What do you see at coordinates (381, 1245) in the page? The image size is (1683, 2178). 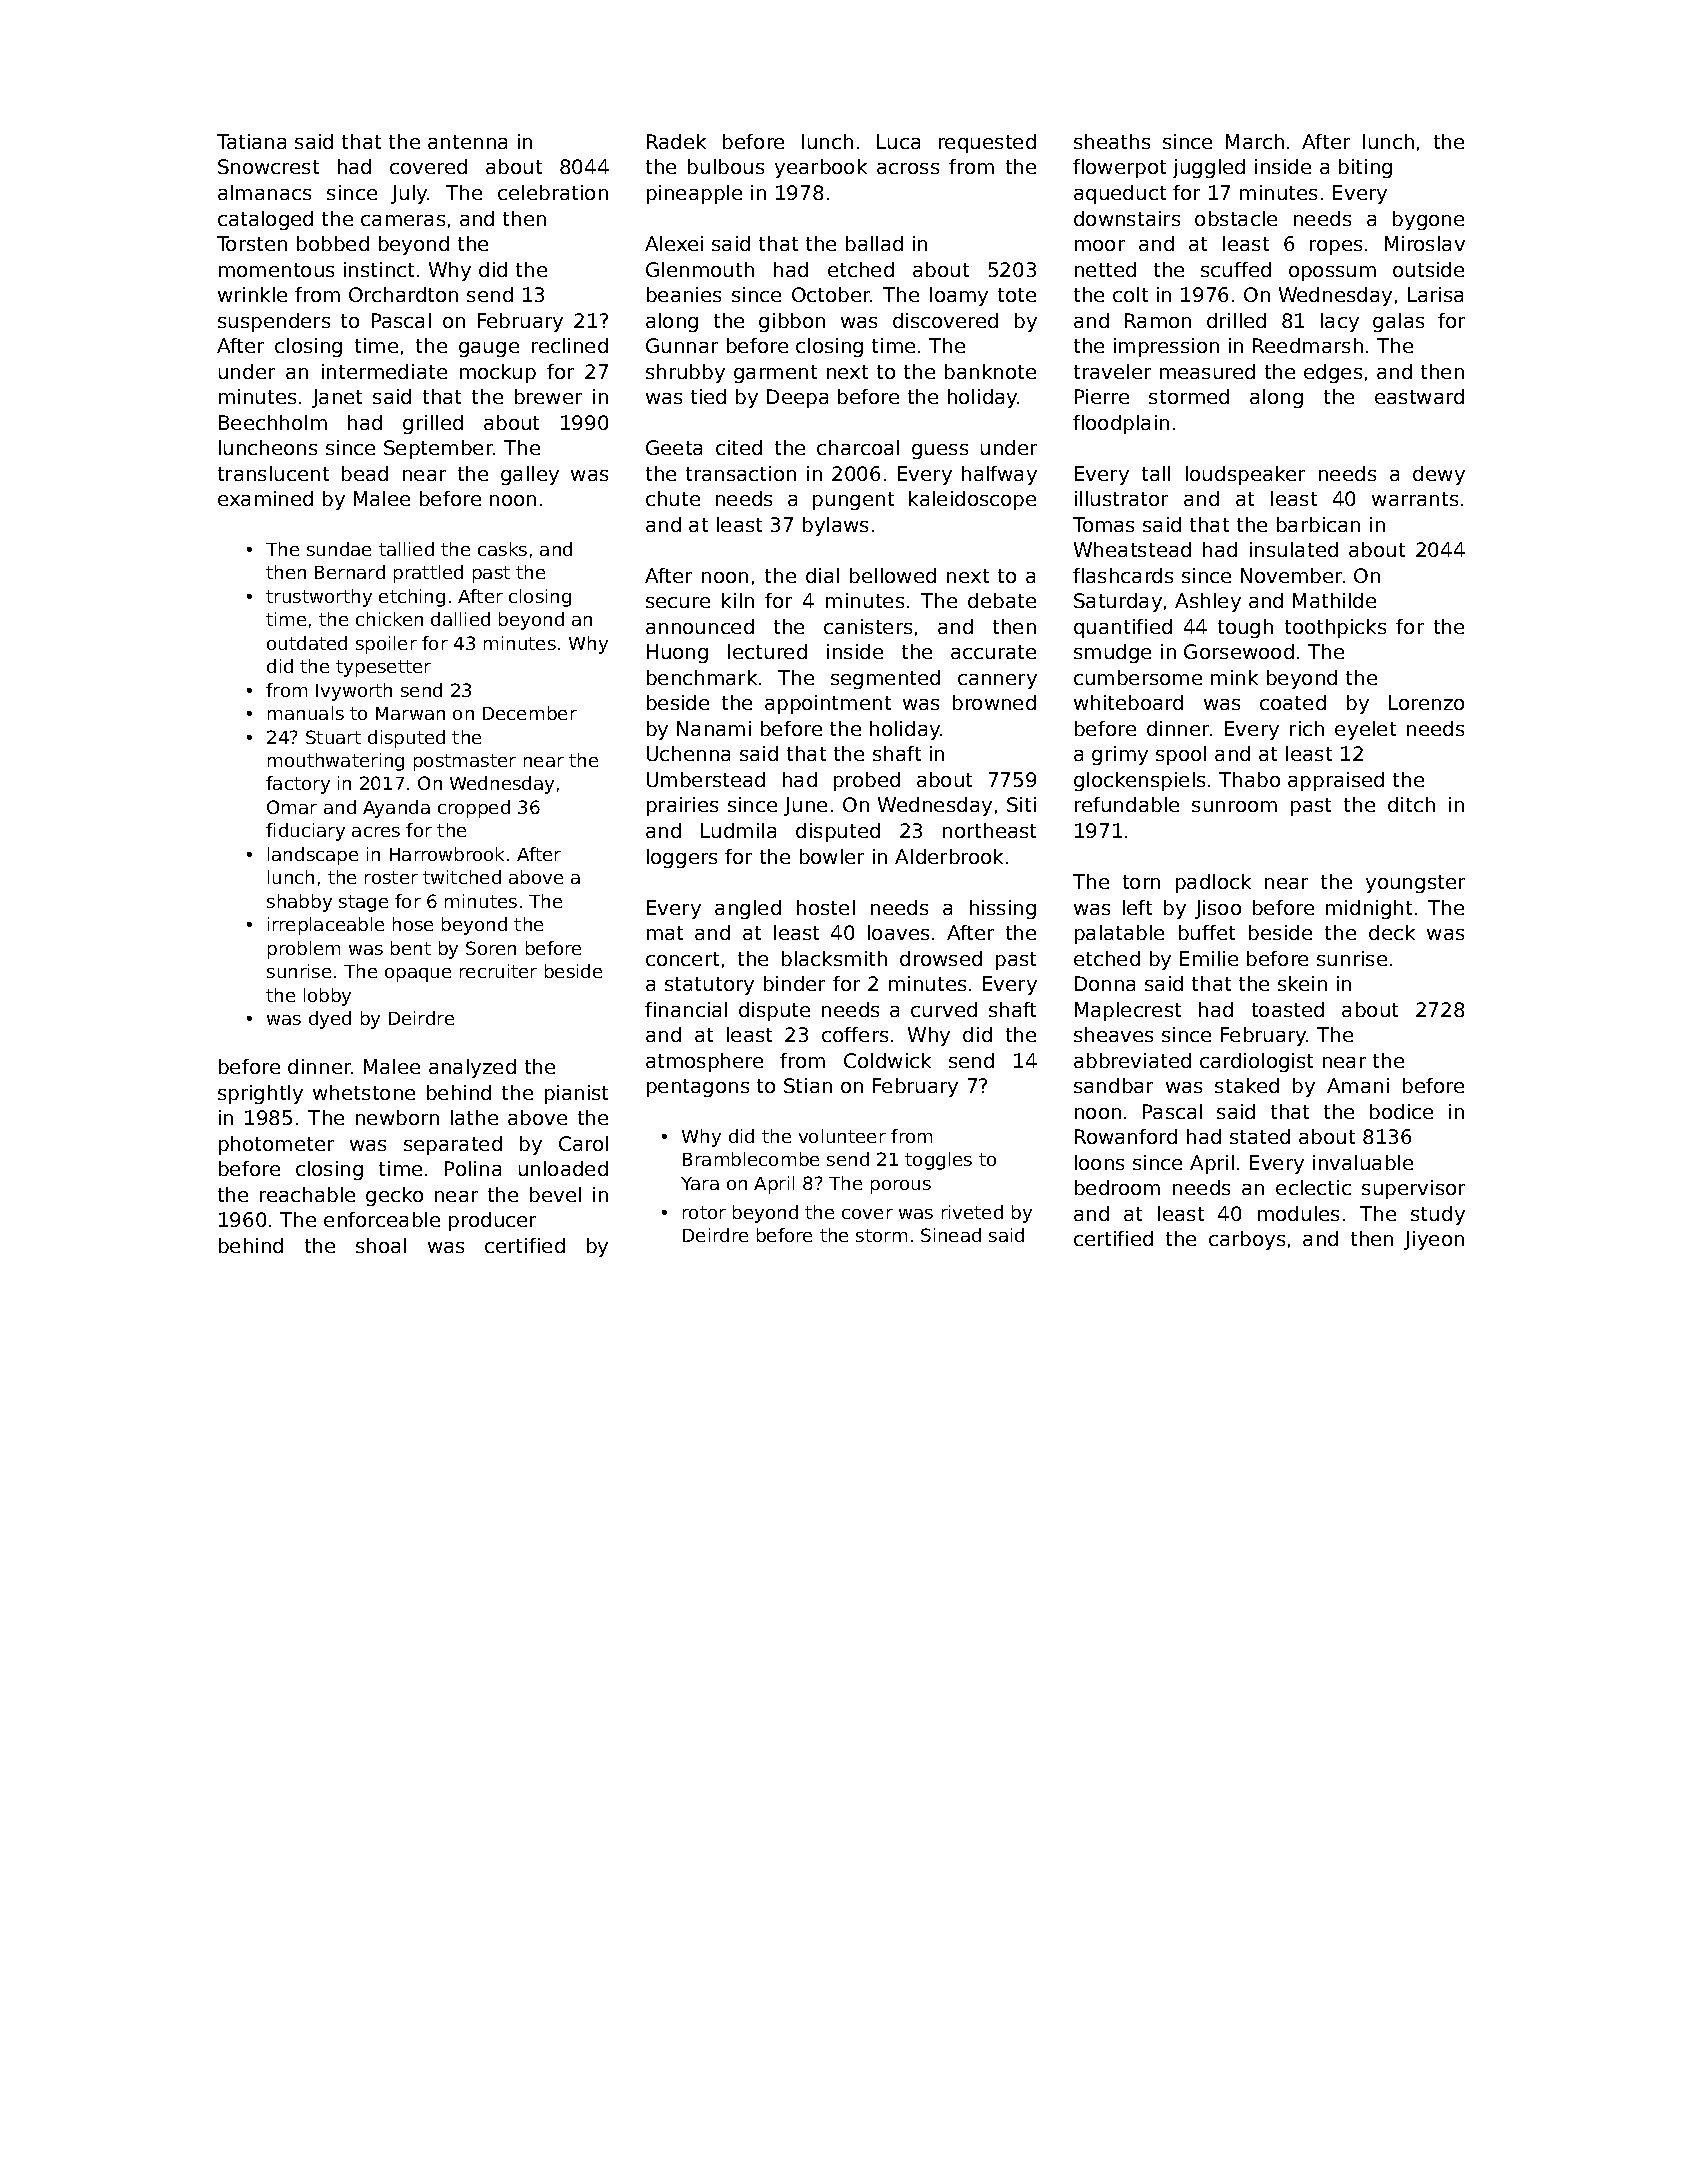 I see `shoal` at bounding box center [381, 1245].
